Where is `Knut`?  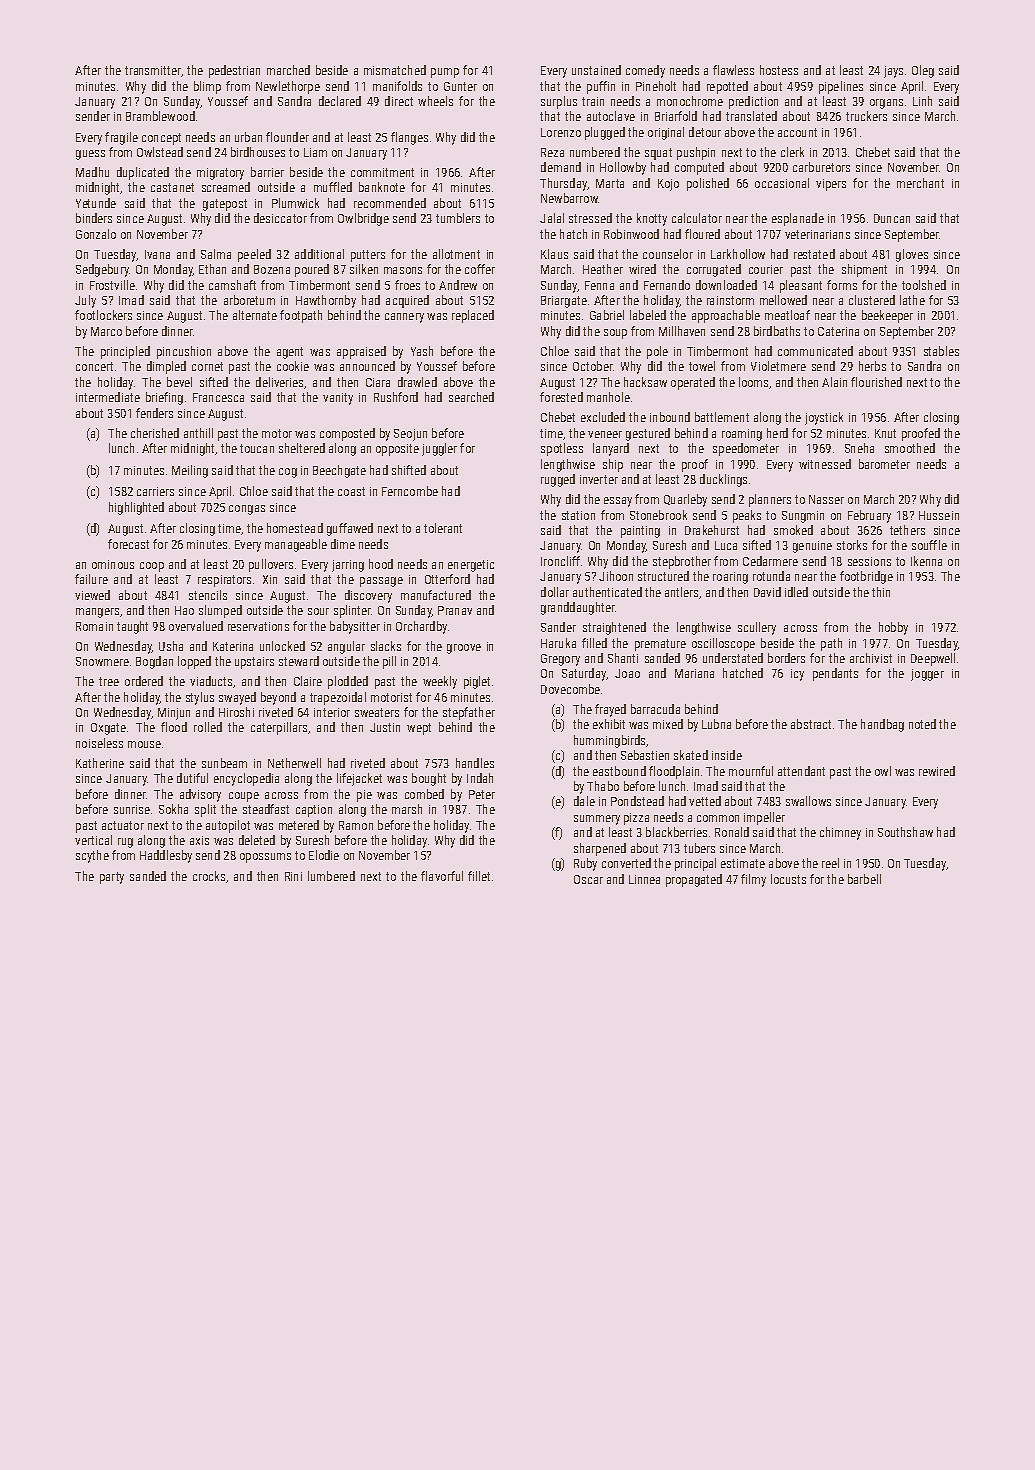 Knut is located at coordinates (885, 433).
